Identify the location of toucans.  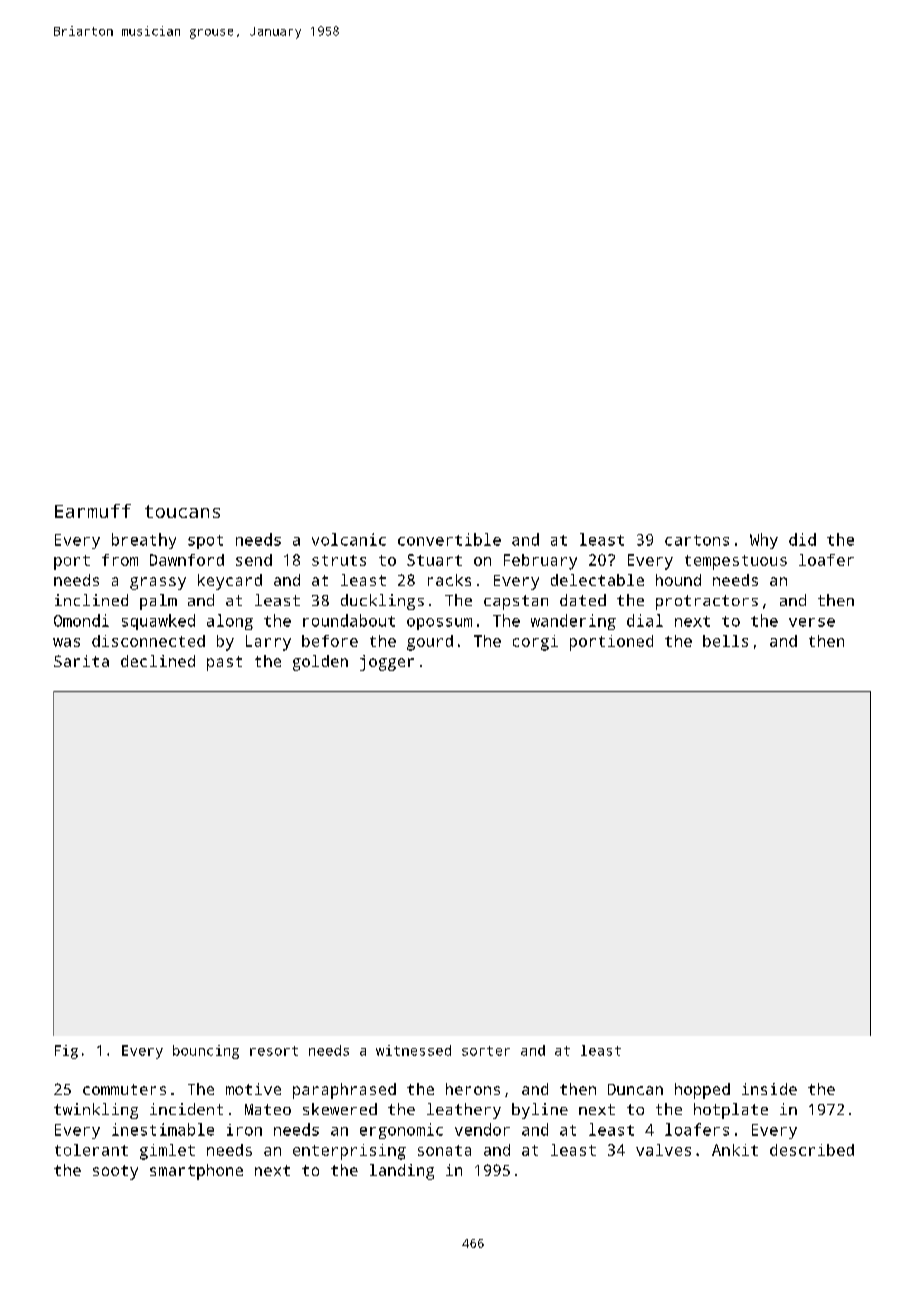
(182, 511).
